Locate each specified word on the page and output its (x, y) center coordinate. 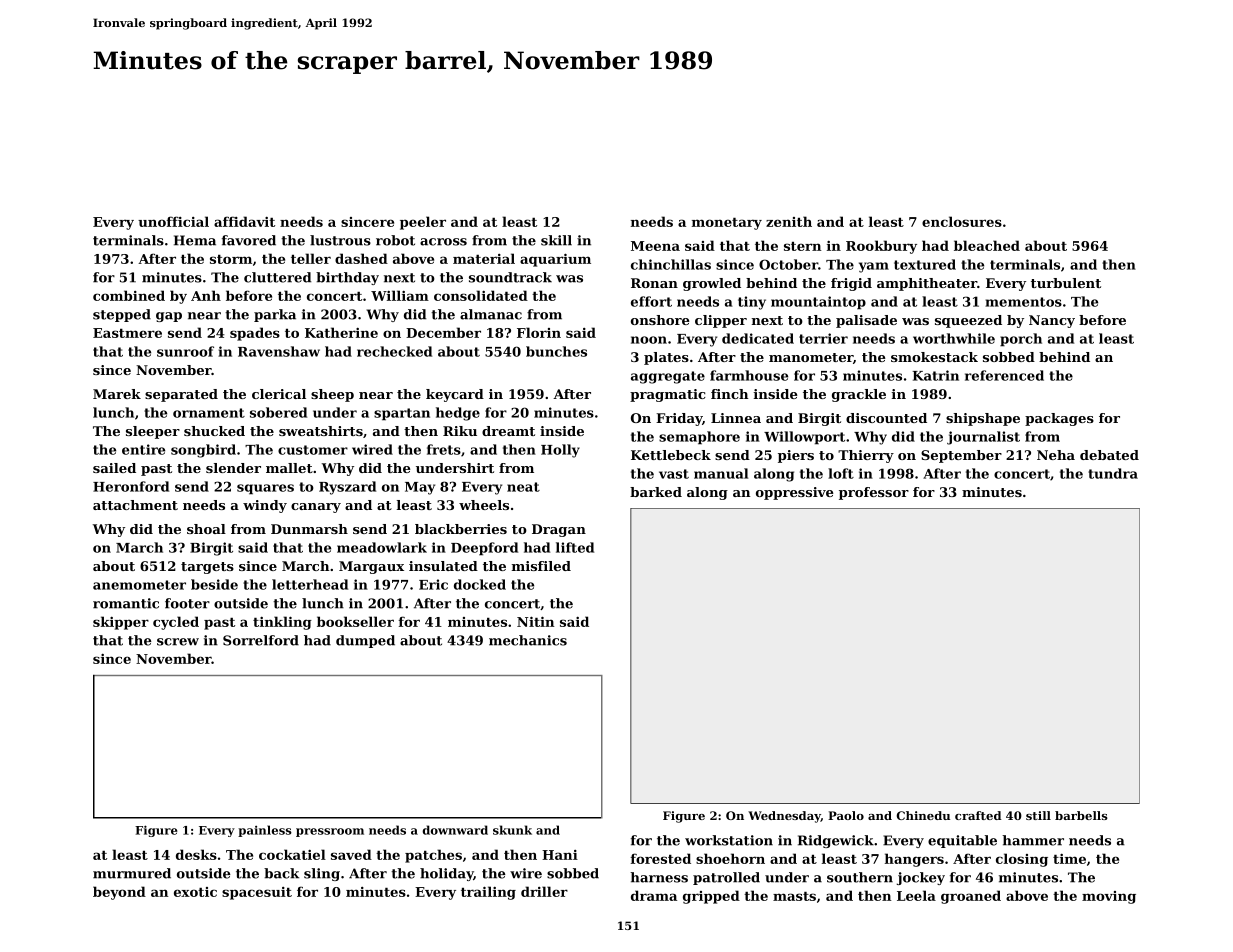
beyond (119, 893)
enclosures (962, 221)
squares (265, 489)
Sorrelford (261, 640)
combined (129, 295)
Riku (460, 431)
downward (455, 830)
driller (544, 891)
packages (1059, 419)
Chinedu (923, 815)
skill (556, 240)
